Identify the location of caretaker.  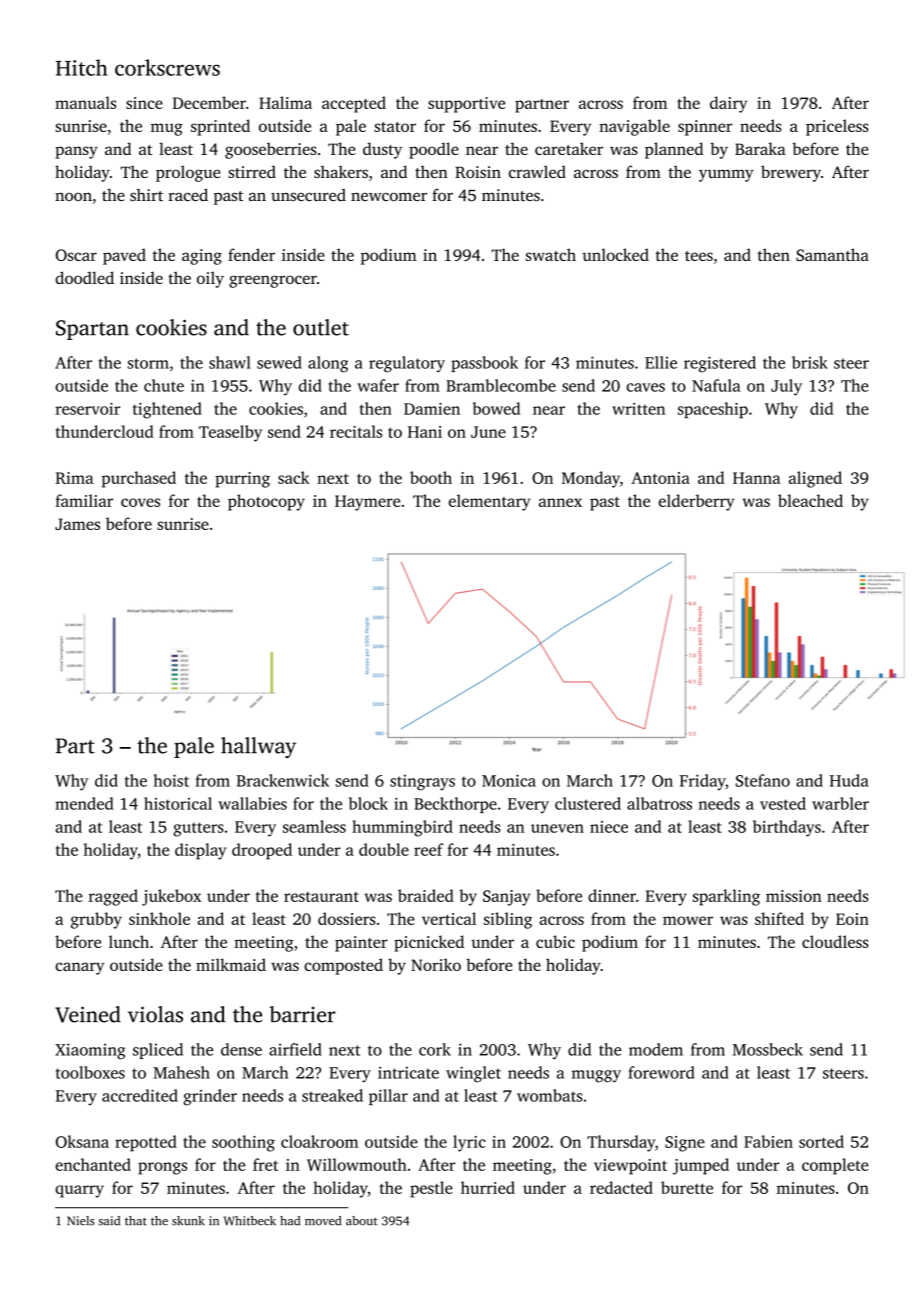
(569, 148).
